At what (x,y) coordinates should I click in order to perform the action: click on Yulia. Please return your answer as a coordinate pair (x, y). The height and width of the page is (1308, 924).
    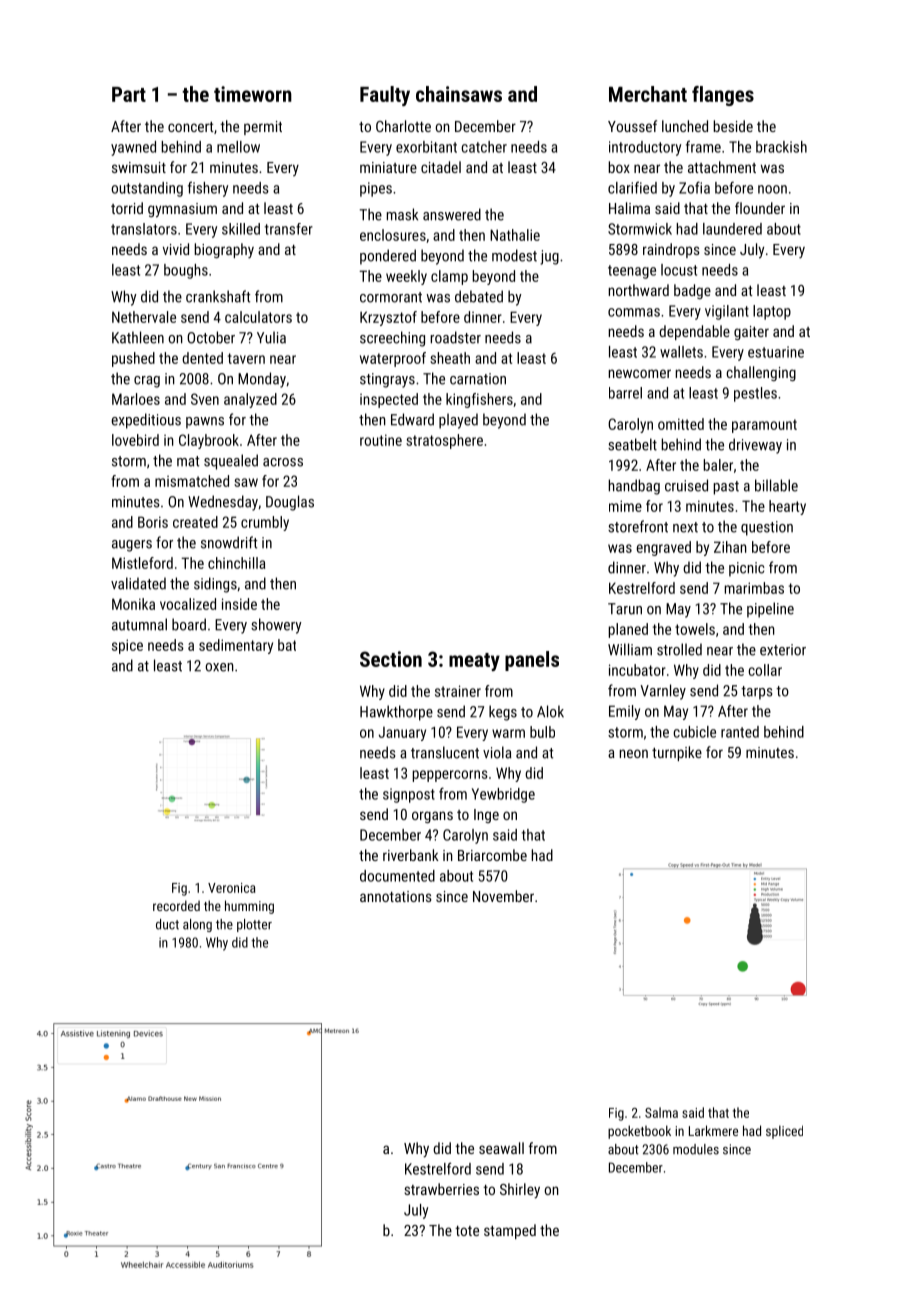
    Looking at the image, I should click on (271, 337).
